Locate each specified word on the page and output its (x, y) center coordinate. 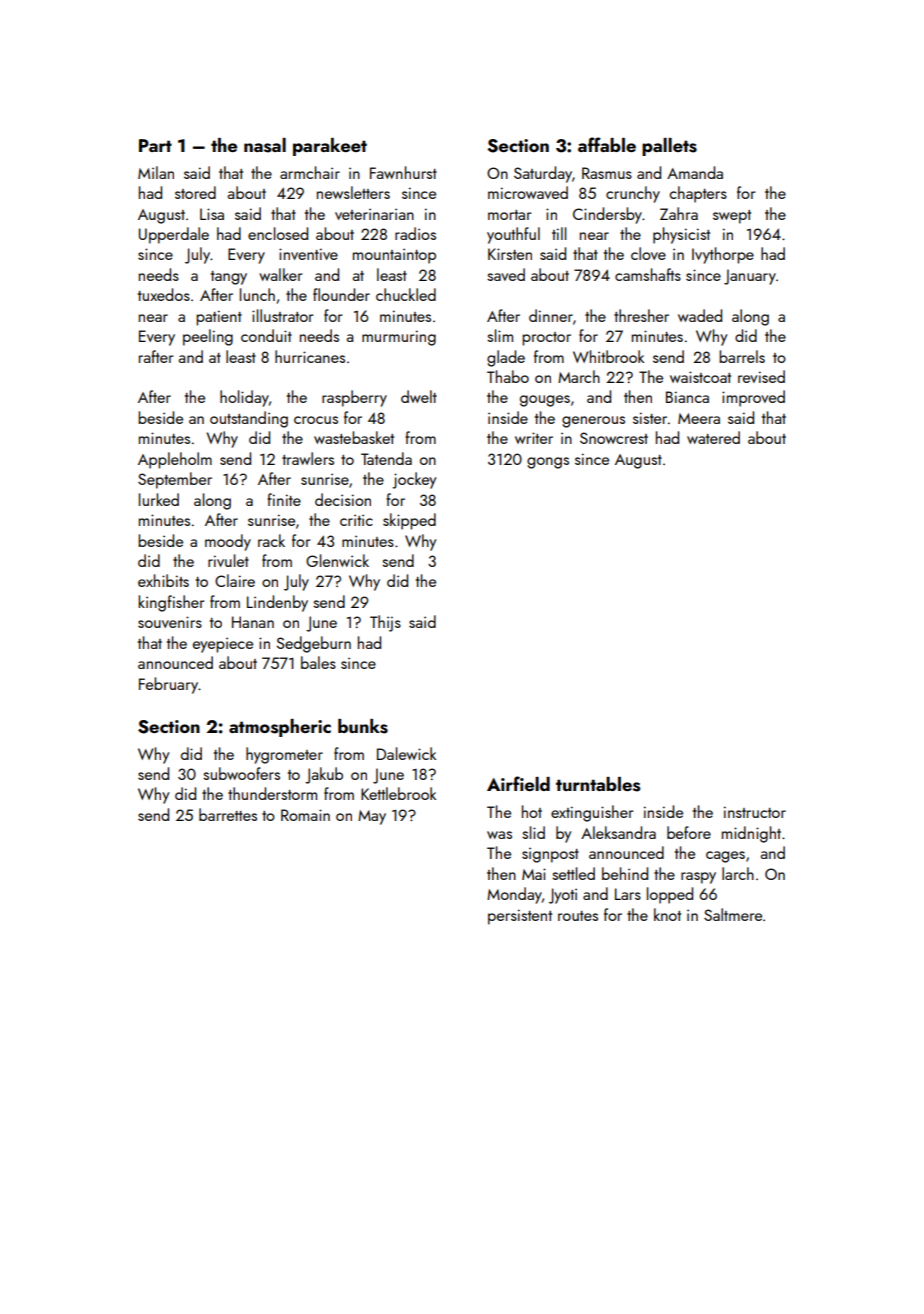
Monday (514, 895)
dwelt (419, 396)
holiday (244, 398)
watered (713, 437)
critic (356, 520)
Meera (699, 418)
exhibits (163, 580)
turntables (598, 784)
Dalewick (406, 753)
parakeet (330, 147)
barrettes (228, 814)
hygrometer (284, 755)
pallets (669, 147)
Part (155, 145)
